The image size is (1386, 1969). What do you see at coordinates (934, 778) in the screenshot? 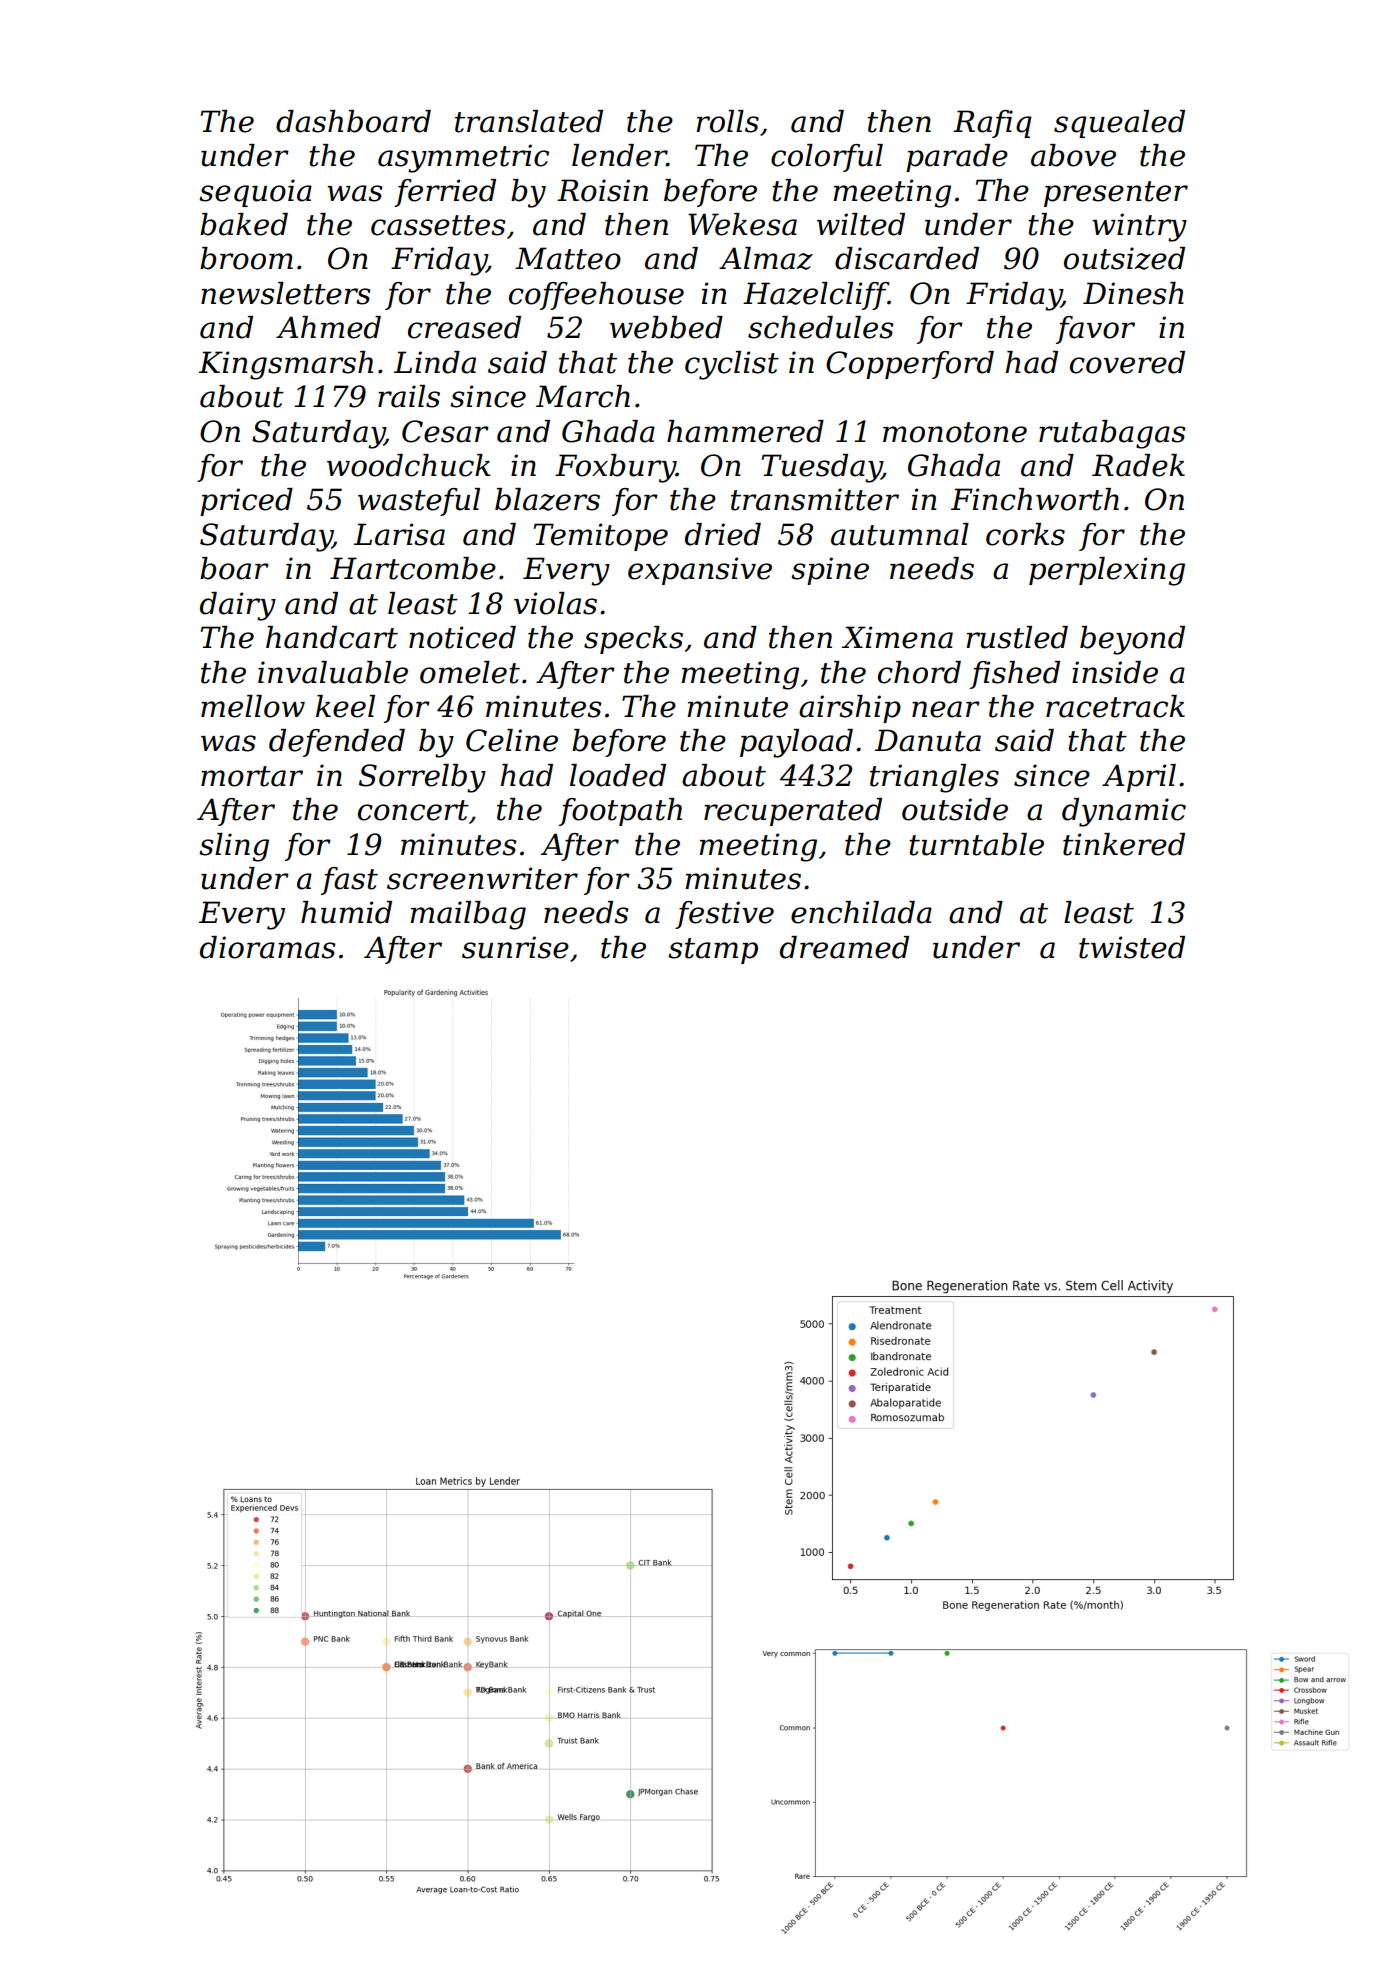
I see `triangles` at bounding box center [934, 778].
